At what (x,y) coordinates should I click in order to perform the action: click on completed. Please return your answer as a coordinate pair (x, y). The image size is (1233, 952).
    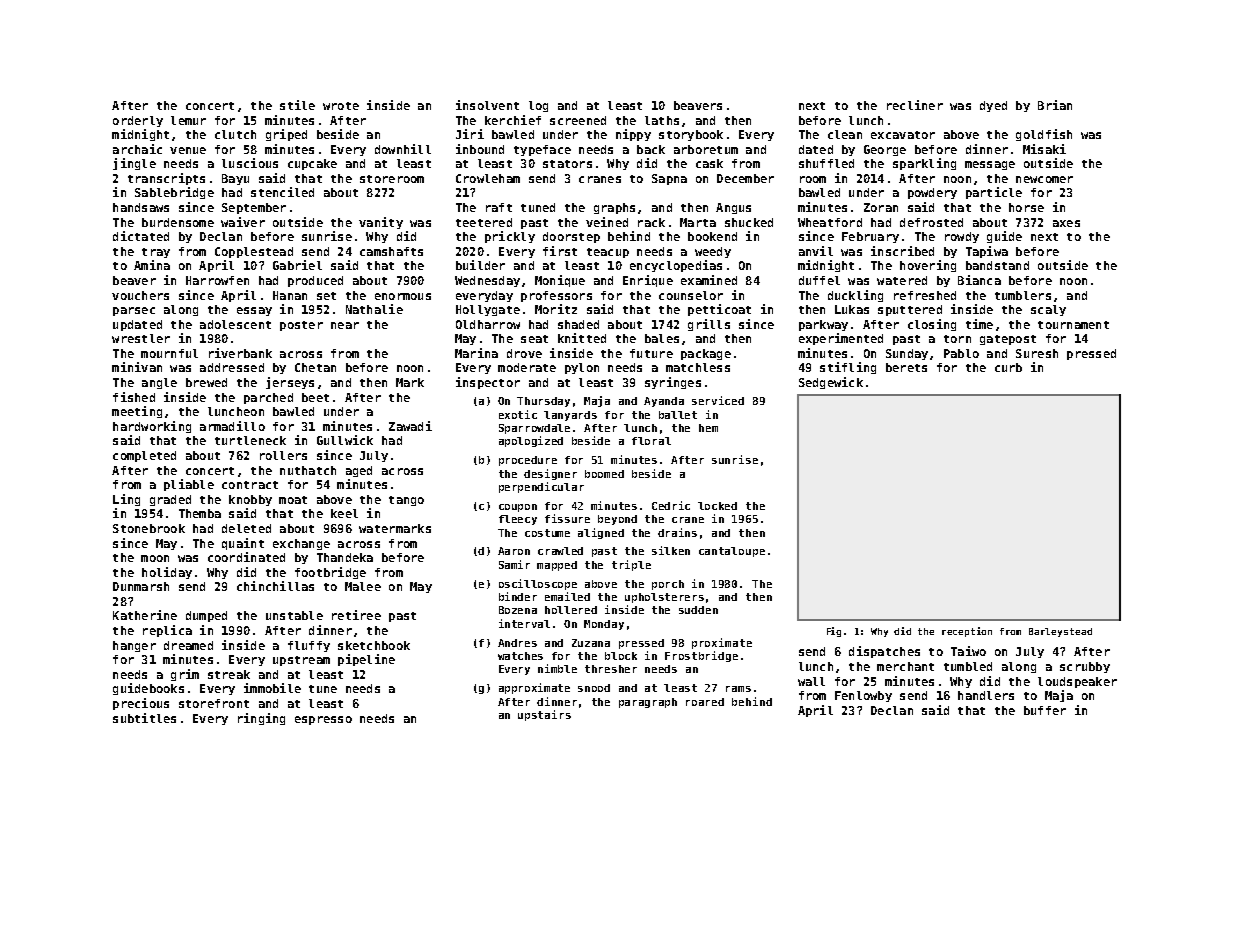
    Looking at the image, I should click on (144, 456).
